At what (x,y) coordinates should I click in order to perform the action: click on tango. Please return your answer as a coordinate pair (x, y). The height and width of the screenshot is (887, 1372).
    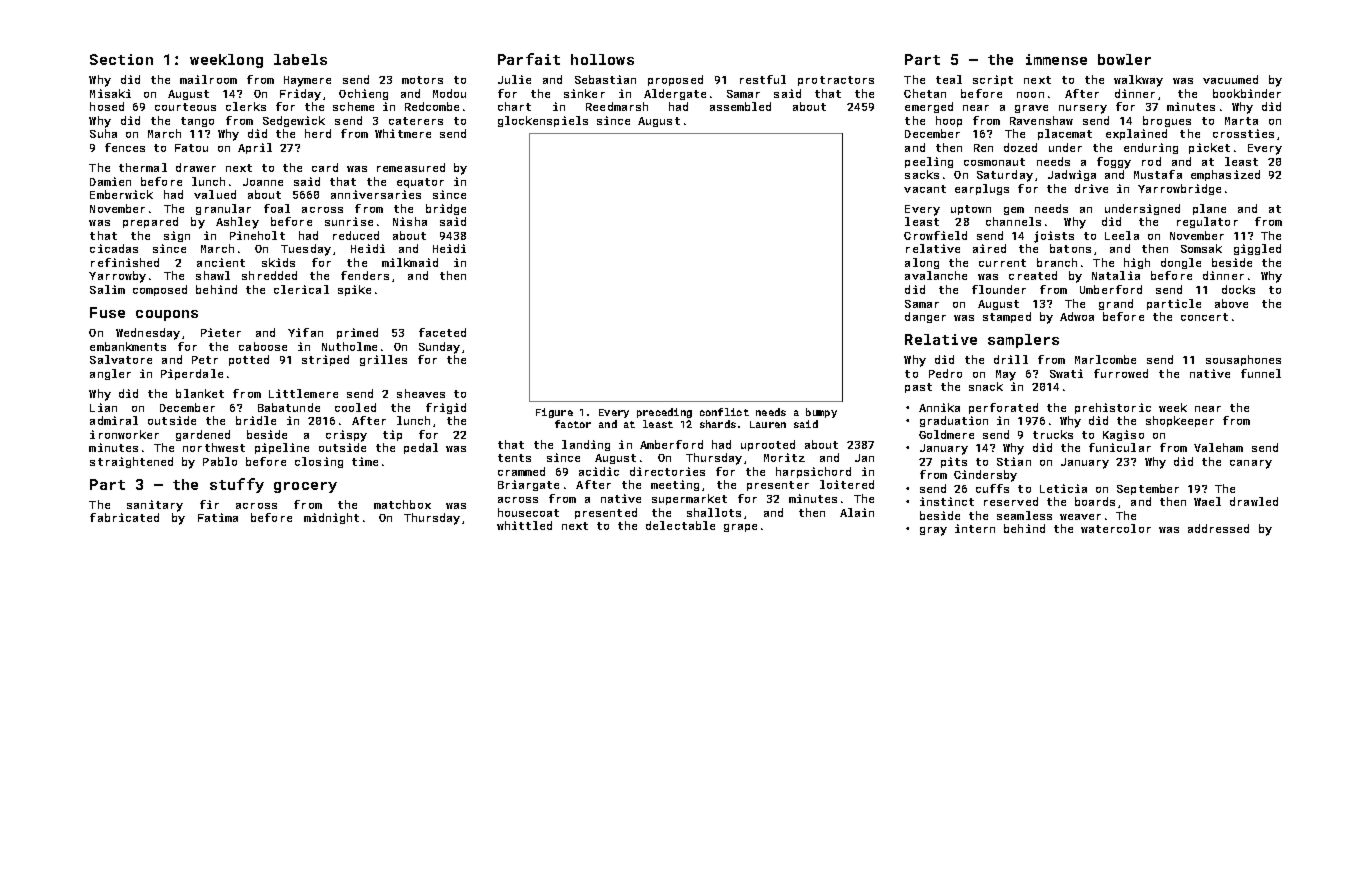
    Looking at the image, I should click on (197, 122).
